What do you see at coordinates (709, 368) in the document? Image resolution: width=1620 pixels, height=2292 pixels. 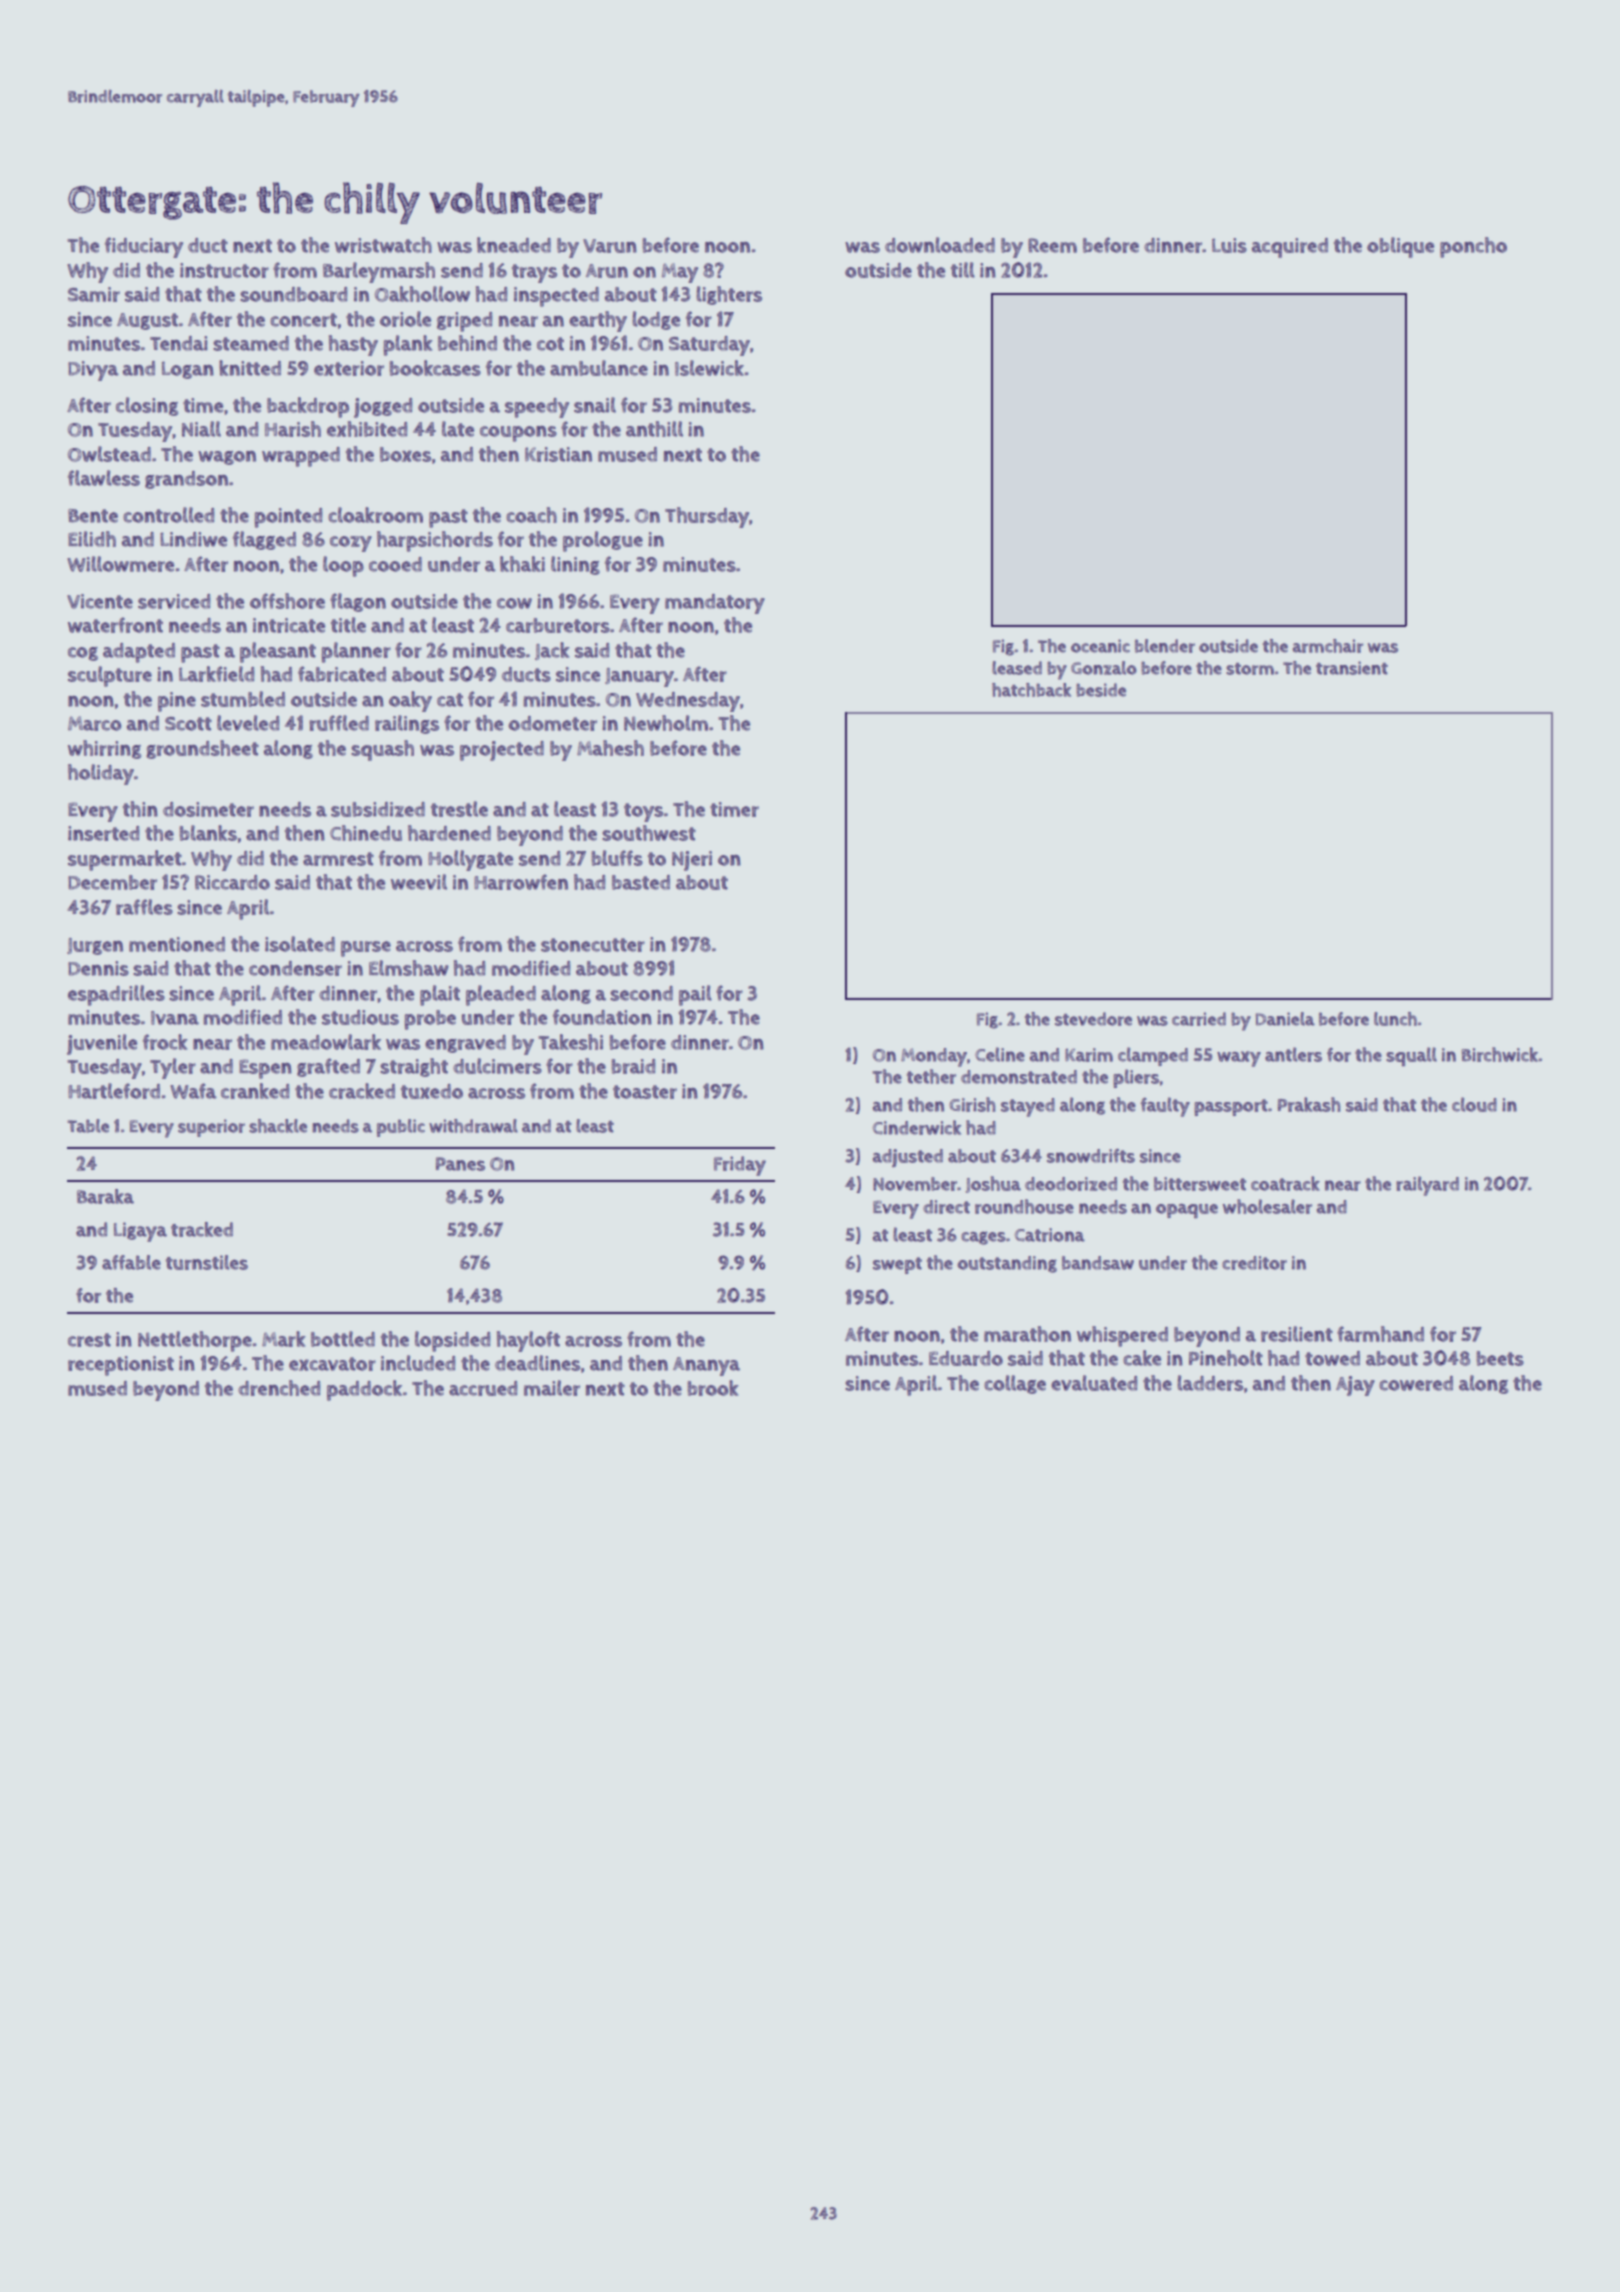 I see `Islewick` at bounding box center [709, 368].
